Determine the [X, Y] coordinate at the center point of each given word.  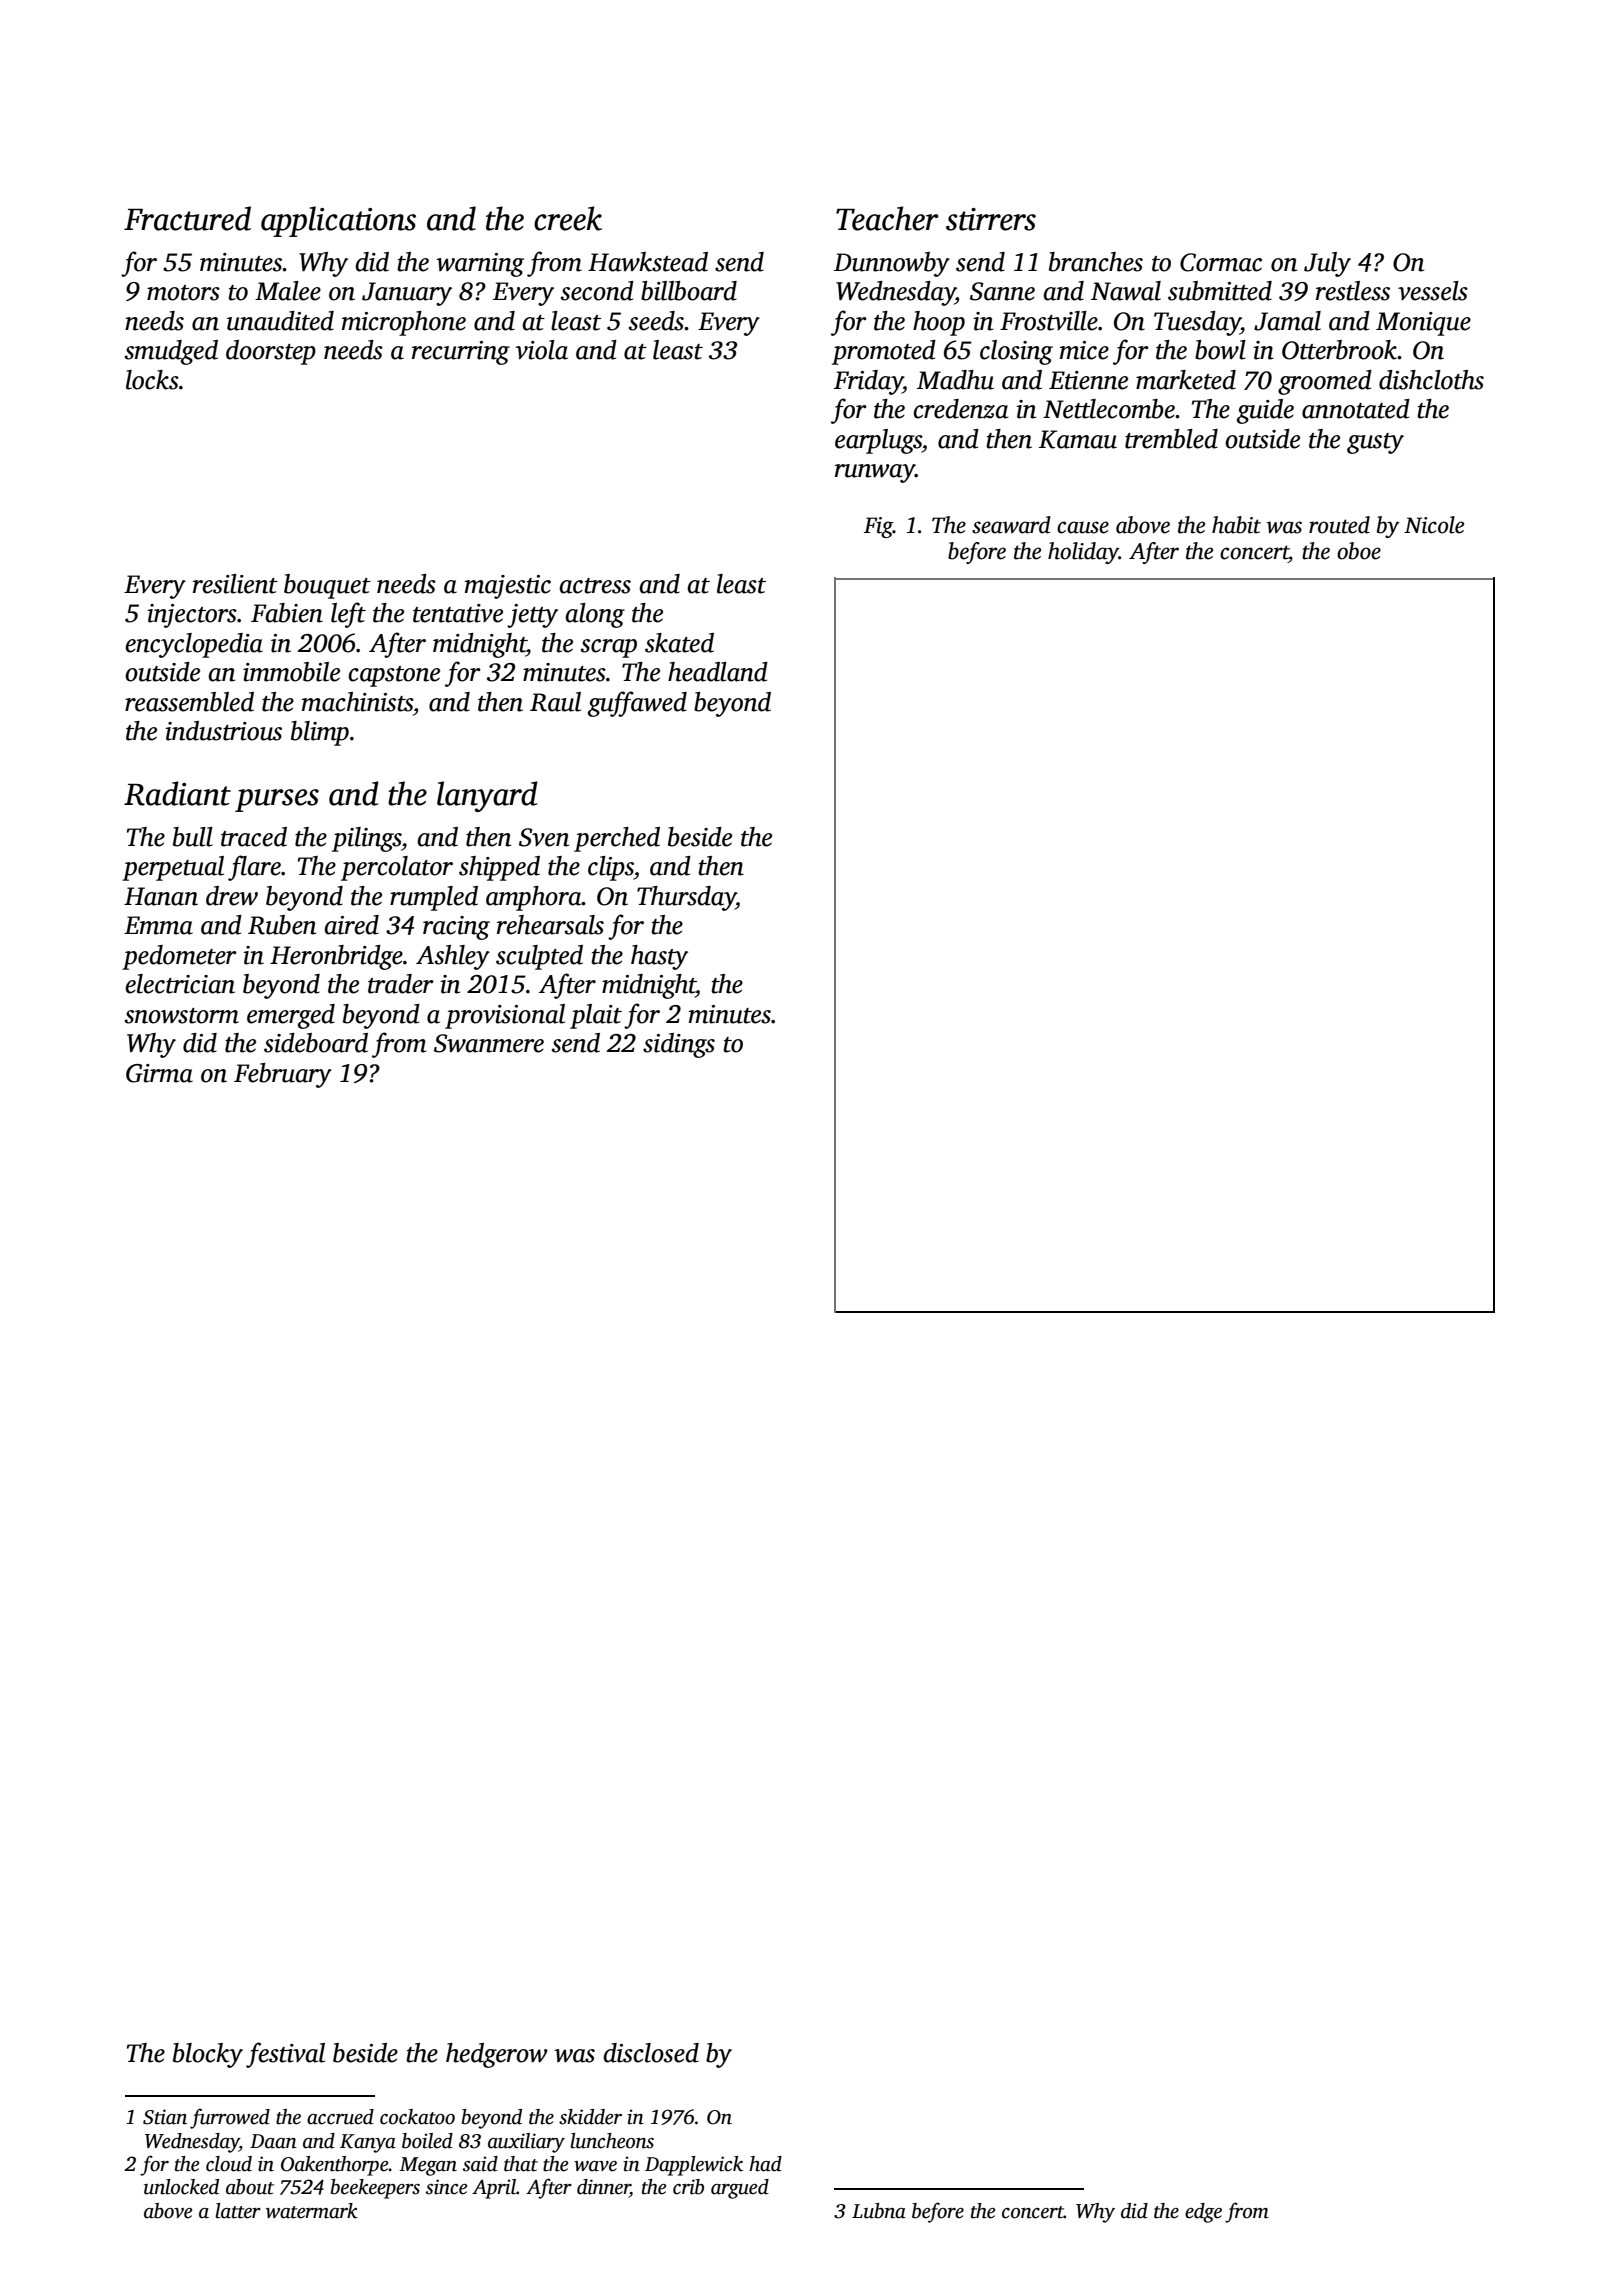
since [446, 2187]
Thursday [686, 898]
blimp [320, 733]
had [765, 2164]
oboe [1359, 551]
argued [740, 2189]
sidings [679, 1045]
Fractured [187, 218]
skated [679, 643]
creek [568, 218]
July [1327, 264]
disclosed [651, 2053]
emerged [291, 1016]
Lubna [879, 2211]
